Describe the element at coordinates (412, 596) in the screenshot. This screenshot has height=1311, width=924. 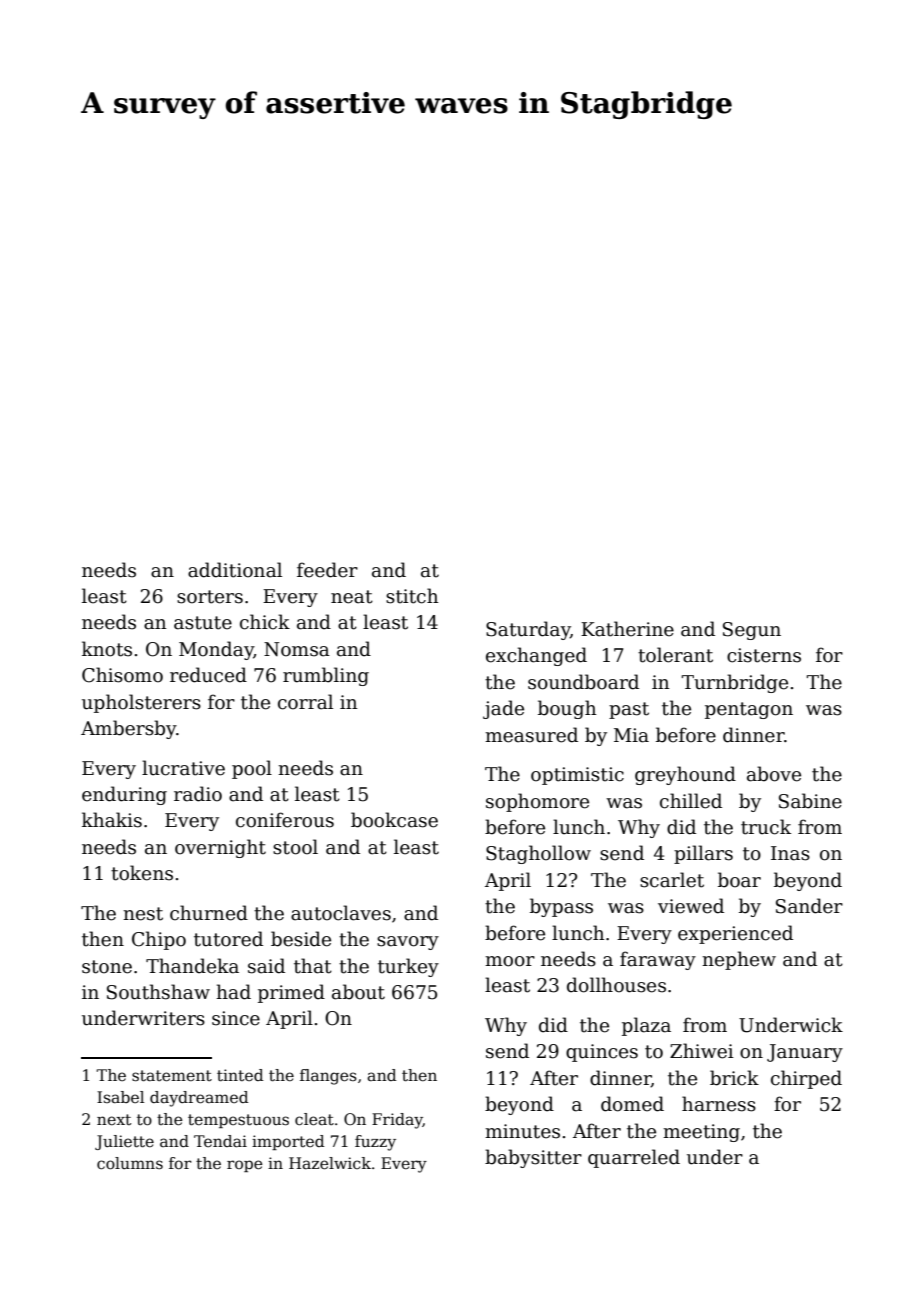
I see `stitch` at that location.
